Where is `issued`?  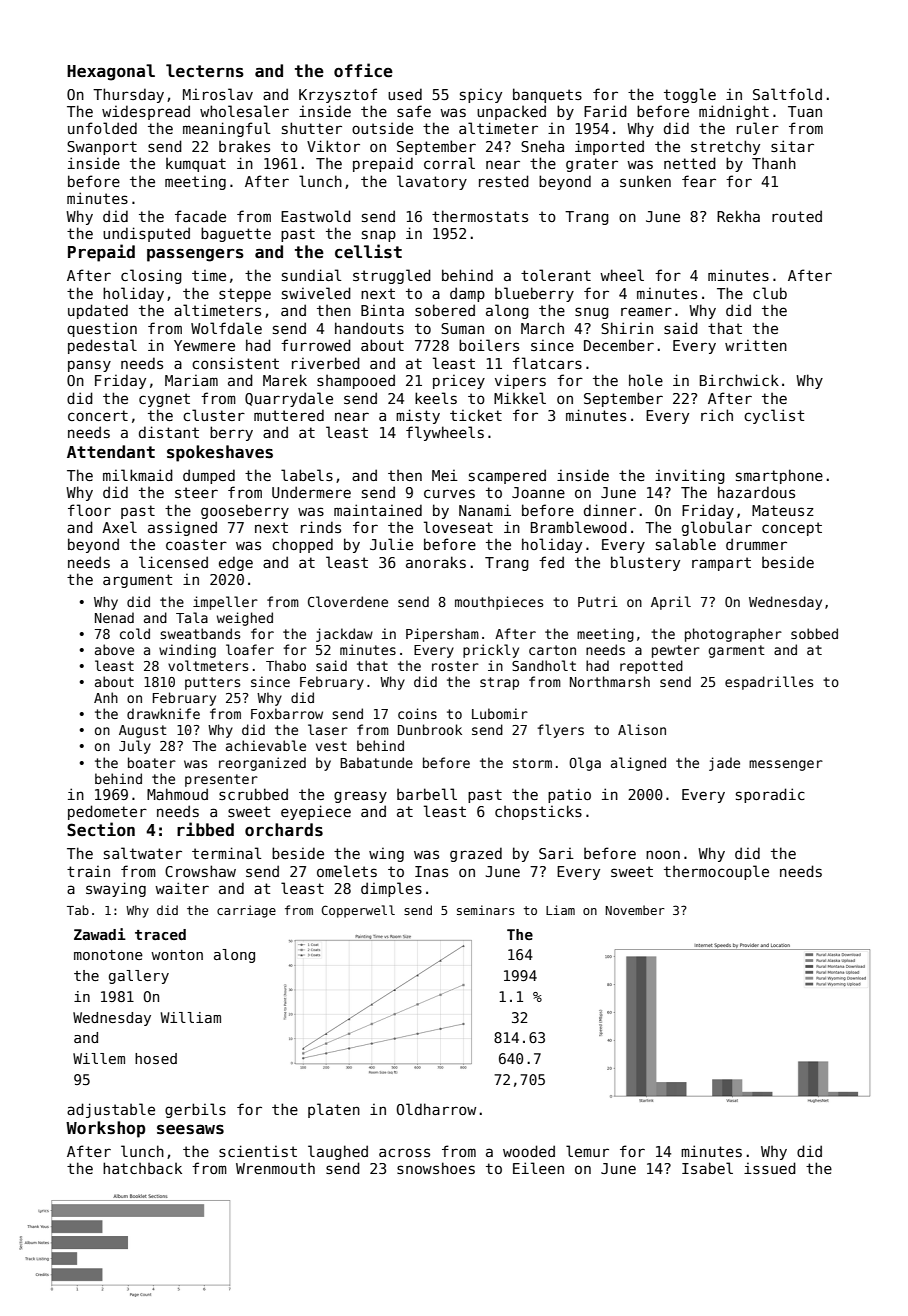 issued is located at coordinates (770, 1168).
